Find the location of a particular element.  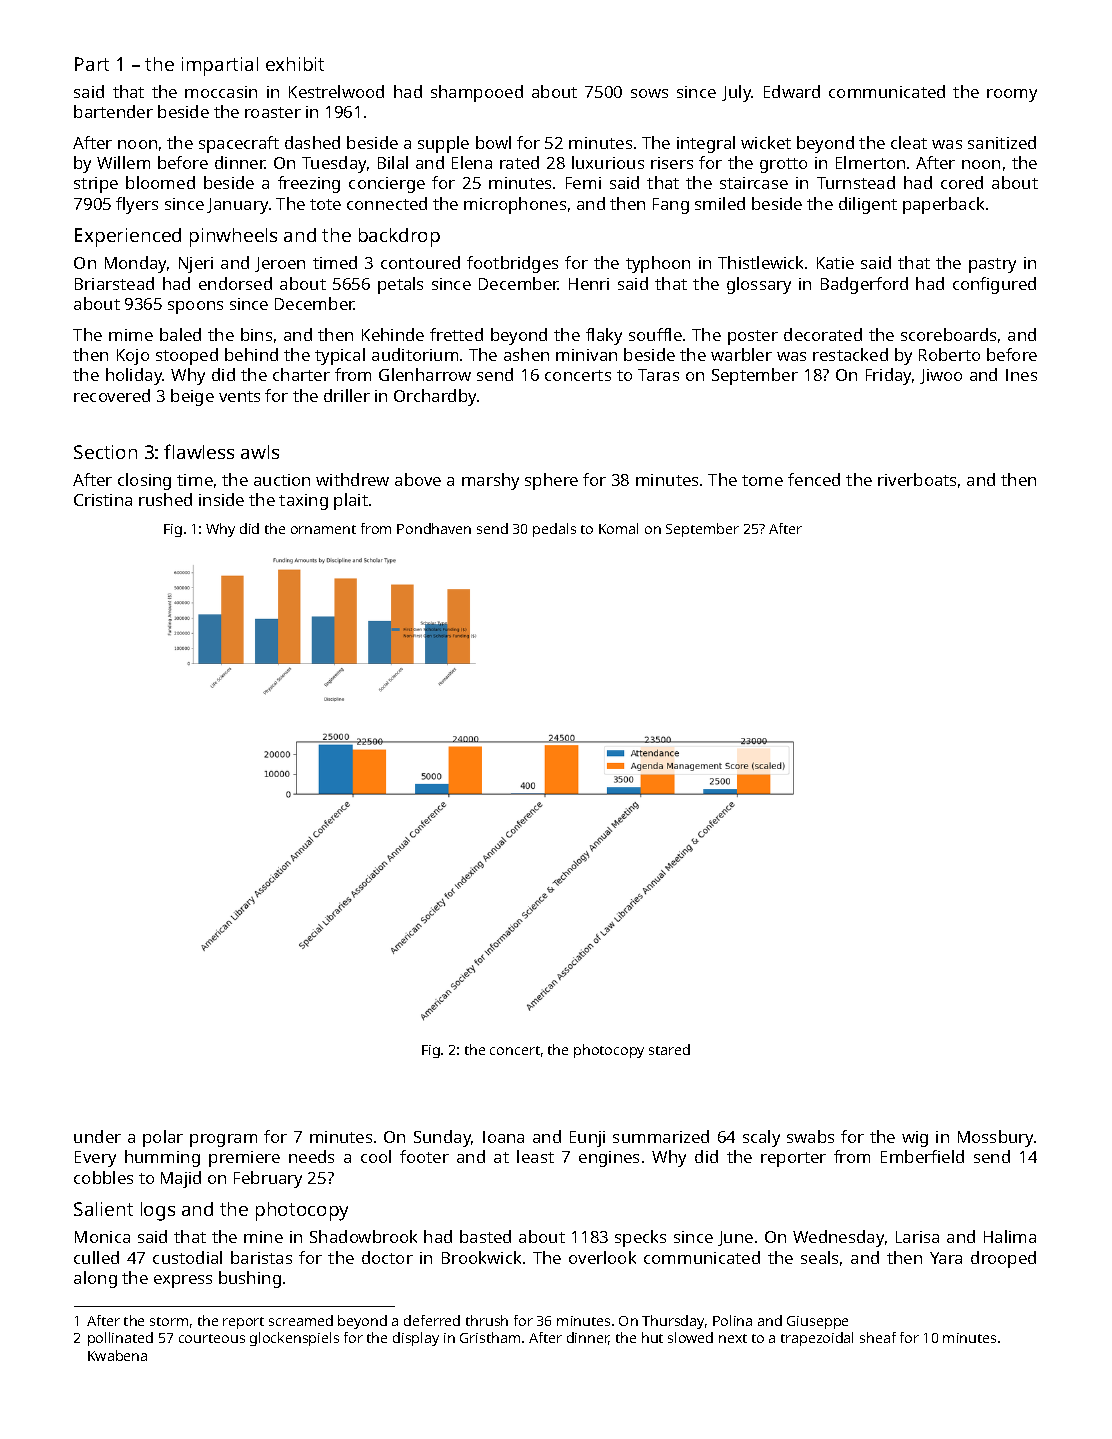

Cristina is located at coordinates (103, 500).
